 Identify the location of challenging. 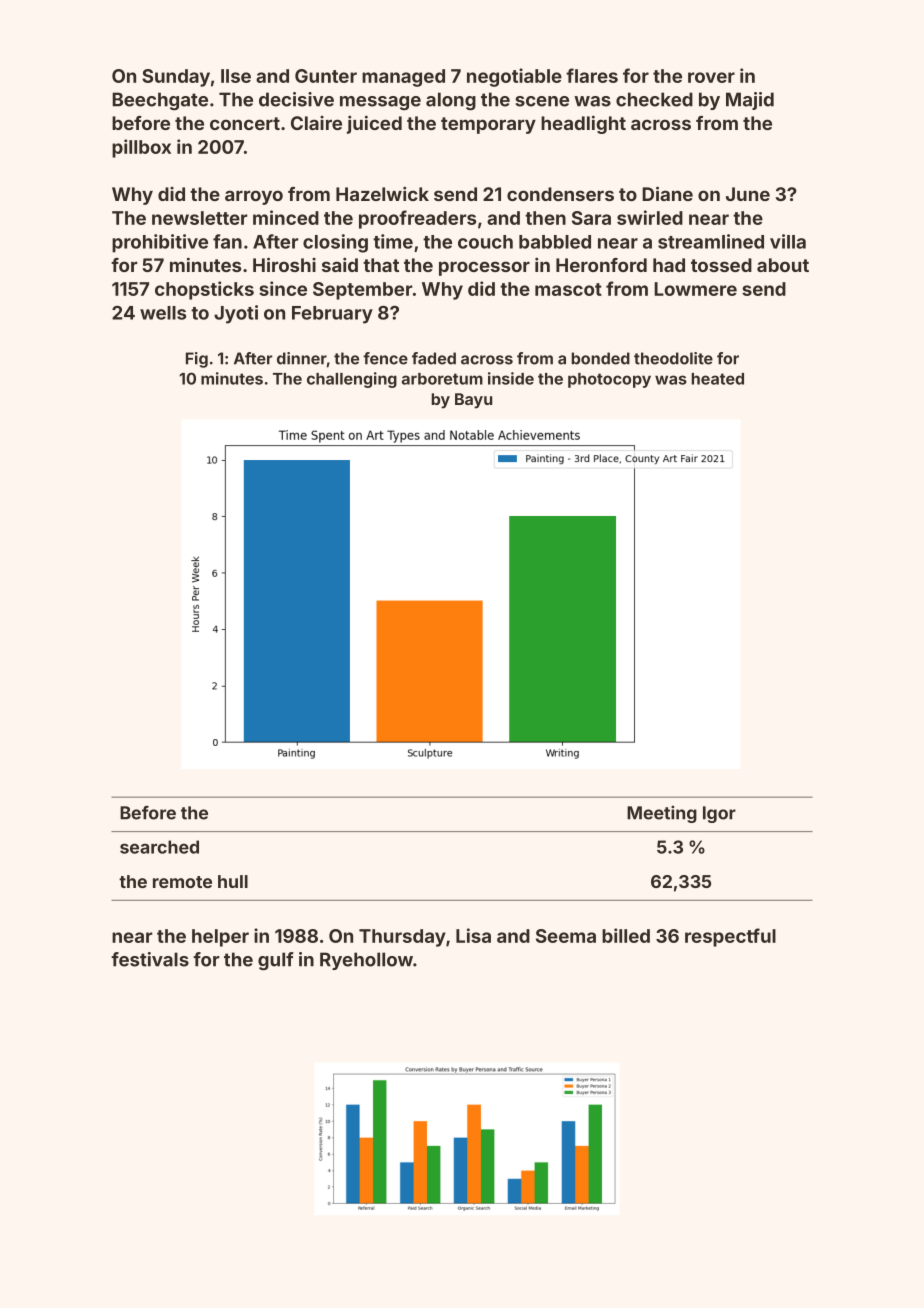
(352, 380).
